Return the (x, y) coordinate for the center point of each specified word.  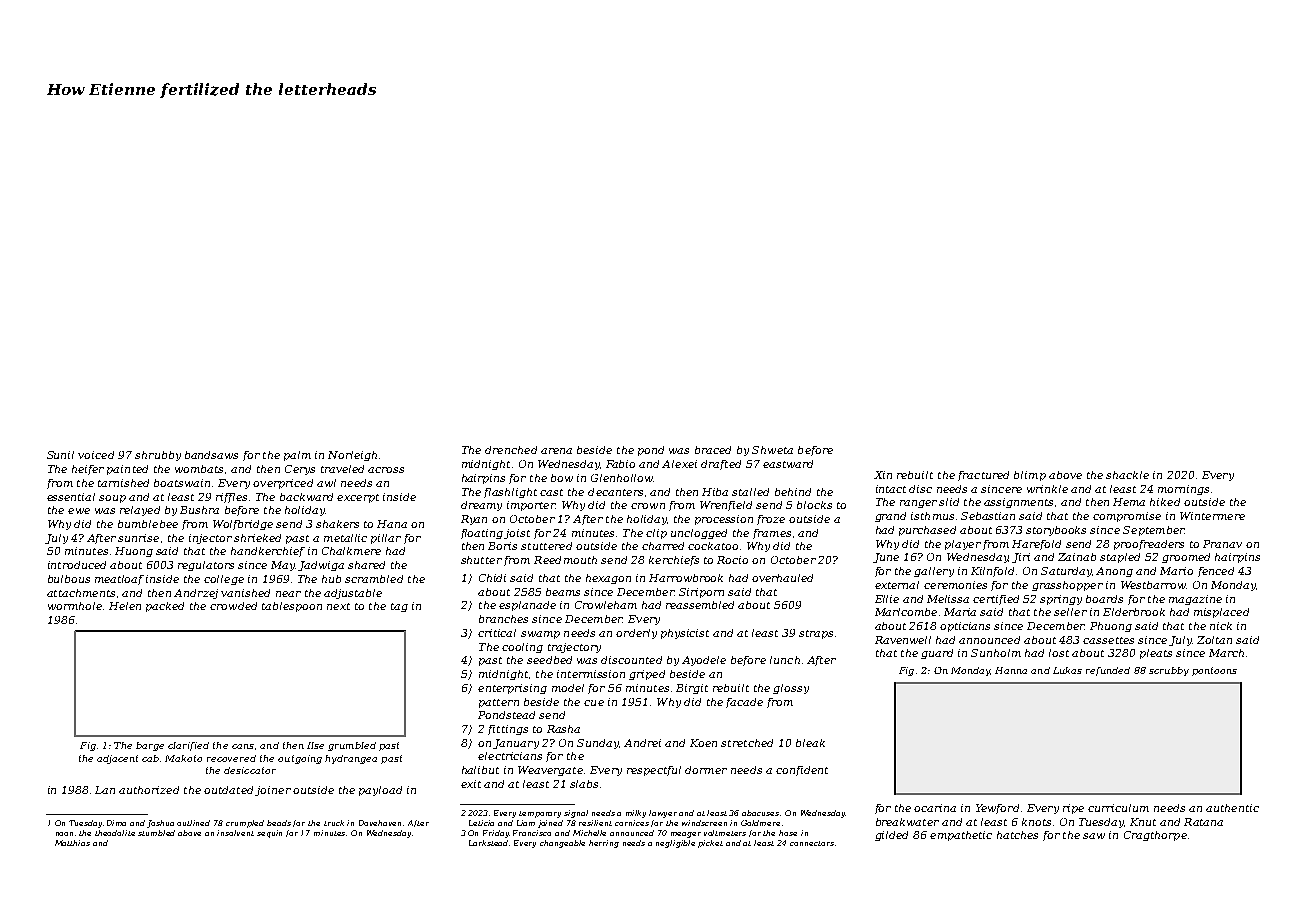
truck (334, 823)
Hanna (1011, 670)
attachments (81, 593)
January (516, 744)
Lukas (1067, 670)
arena (556, 451)
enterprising (512, 689)
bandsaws (211, 455)
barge (150, 746)
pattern (499, 703)
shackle (1127, 475)
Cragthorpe (1155, 836)
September (1154, 531)
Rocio (732, 560)
